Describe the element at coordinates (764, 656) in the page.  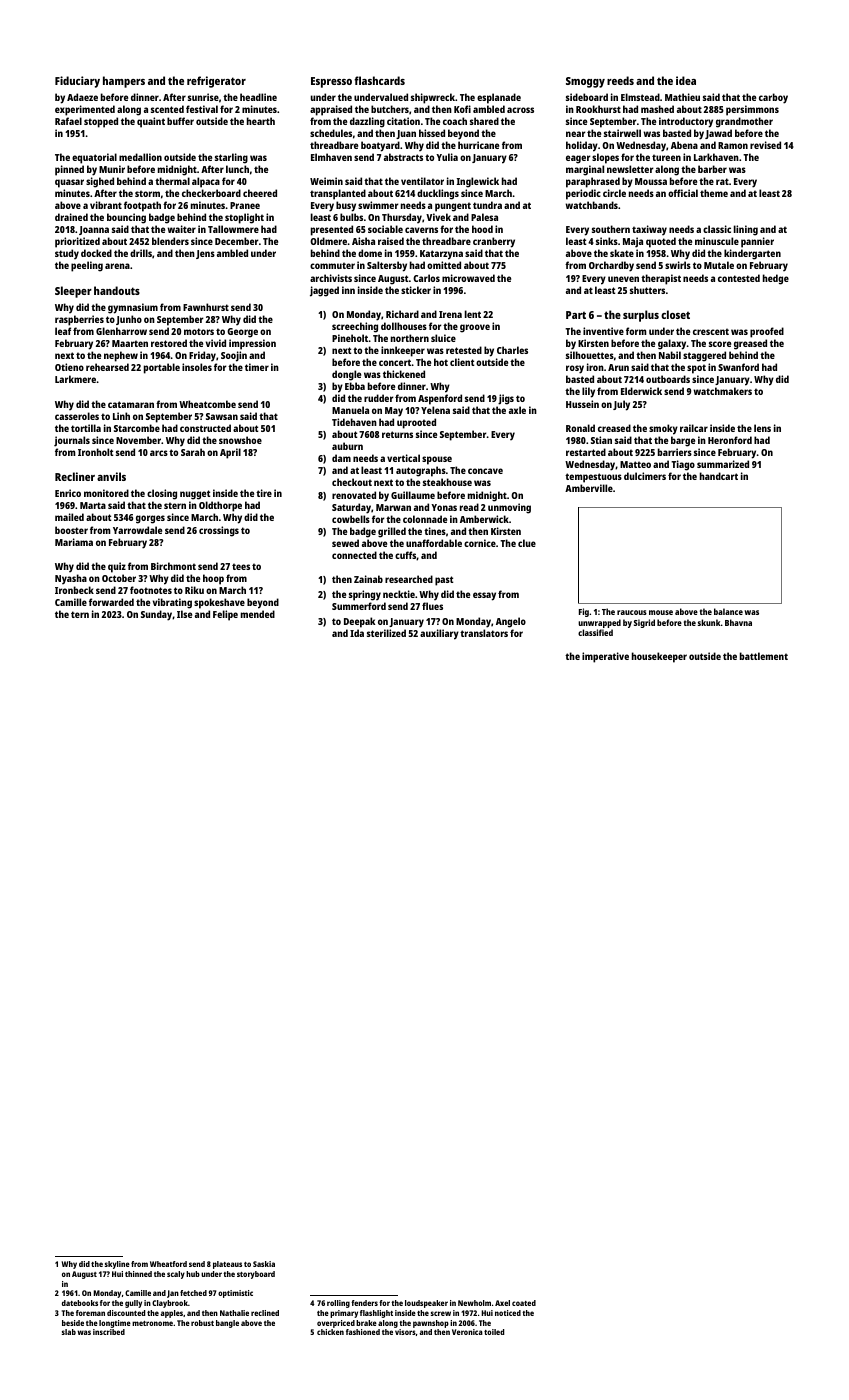
I see `battlement` at that location.
